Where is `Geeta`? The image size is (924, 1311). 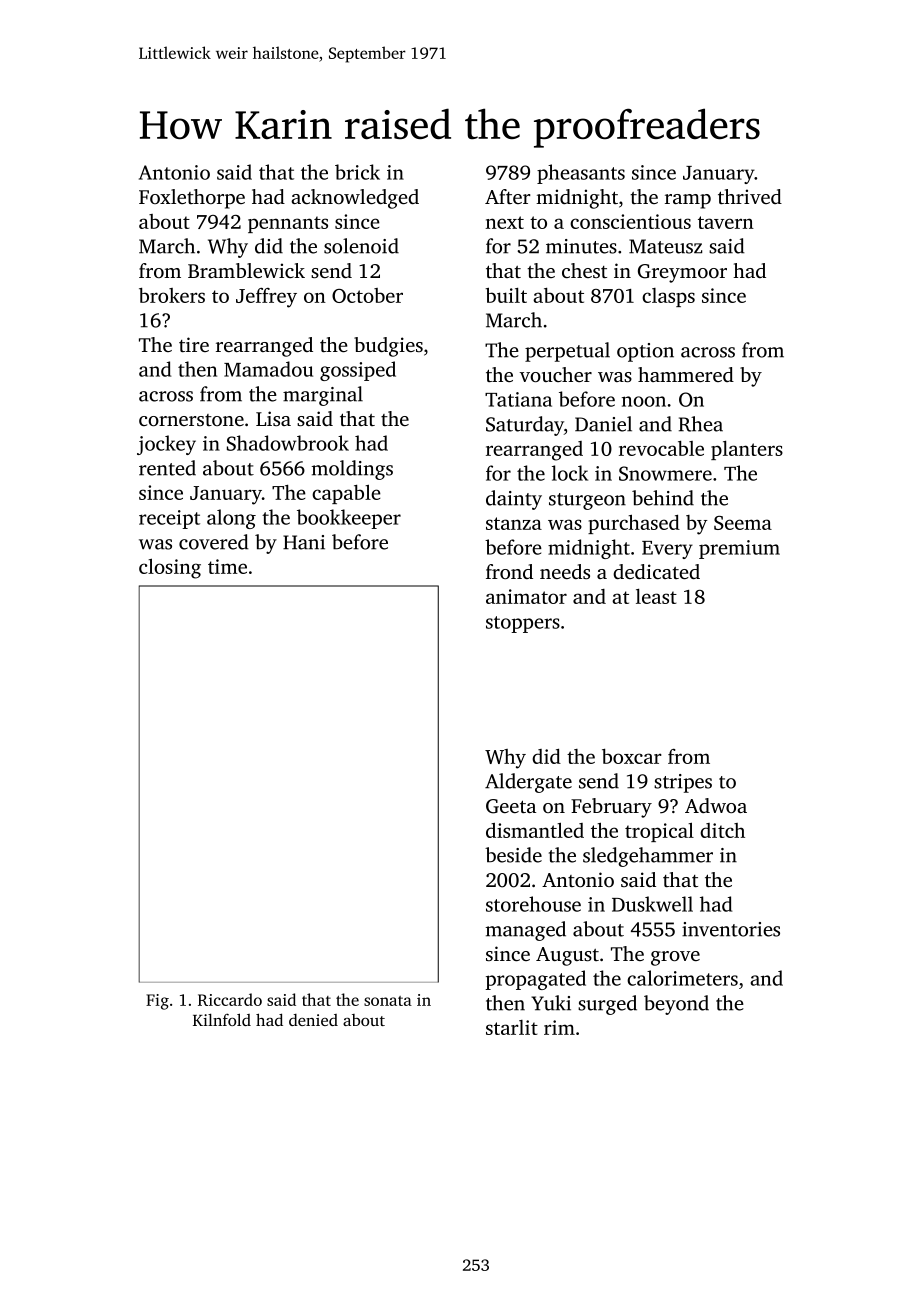
Geeta is located at coordinates (511, 806).
